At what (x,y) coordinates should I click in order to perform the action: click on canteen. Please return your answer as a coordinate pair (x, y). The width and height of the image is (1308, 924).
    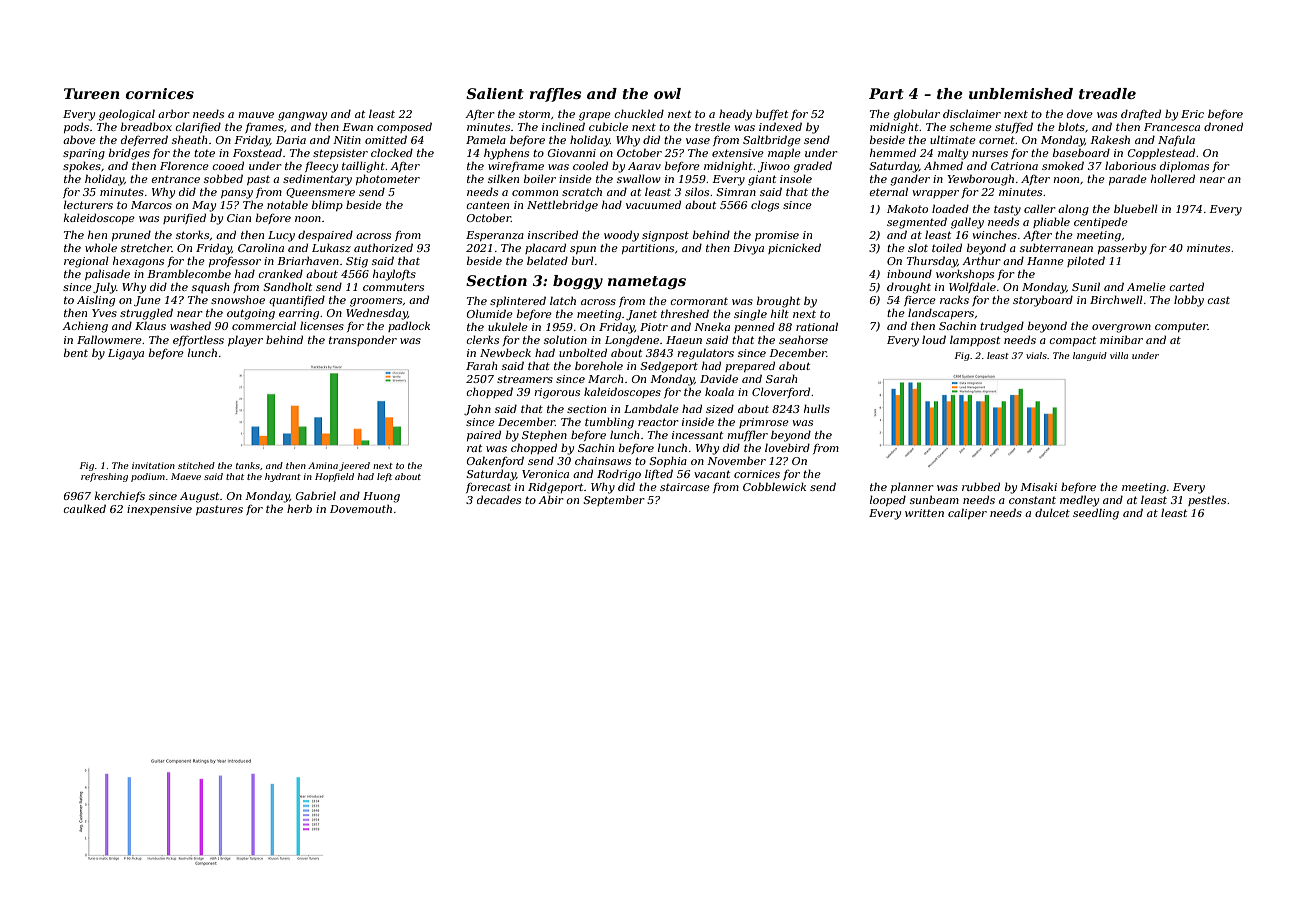
    Looking at the image, I should click on (487, 205).
